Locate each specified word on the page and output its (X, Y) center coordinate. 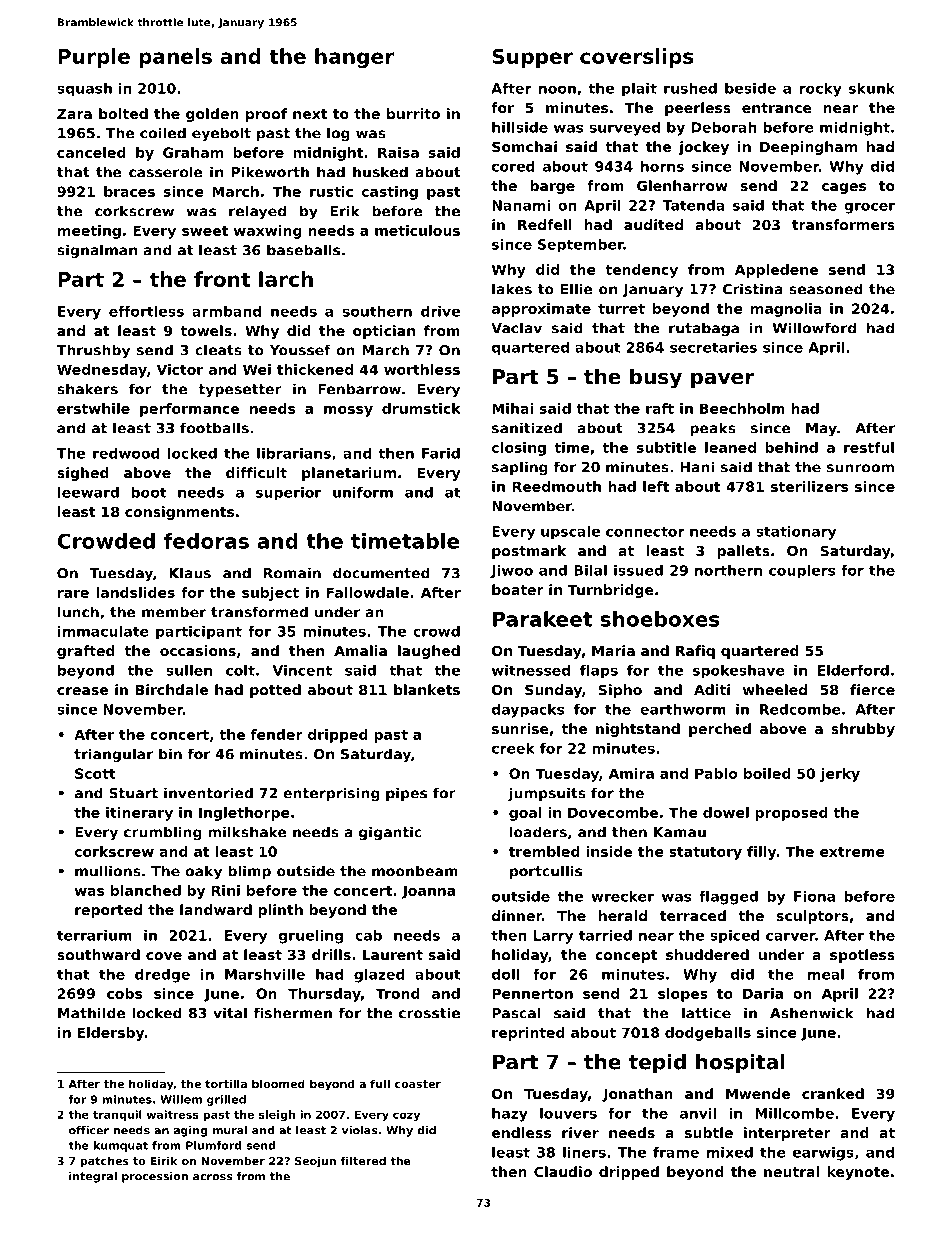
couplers (802, 572)
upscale (570, 533)
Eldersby (111, 1034)
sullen (189, 670)
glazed (379, 976)
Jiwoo (511, 572)
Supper (532, 58)
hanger (354, 58)
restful (869, 447)
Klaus (190, 573)
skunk (872, 88)
